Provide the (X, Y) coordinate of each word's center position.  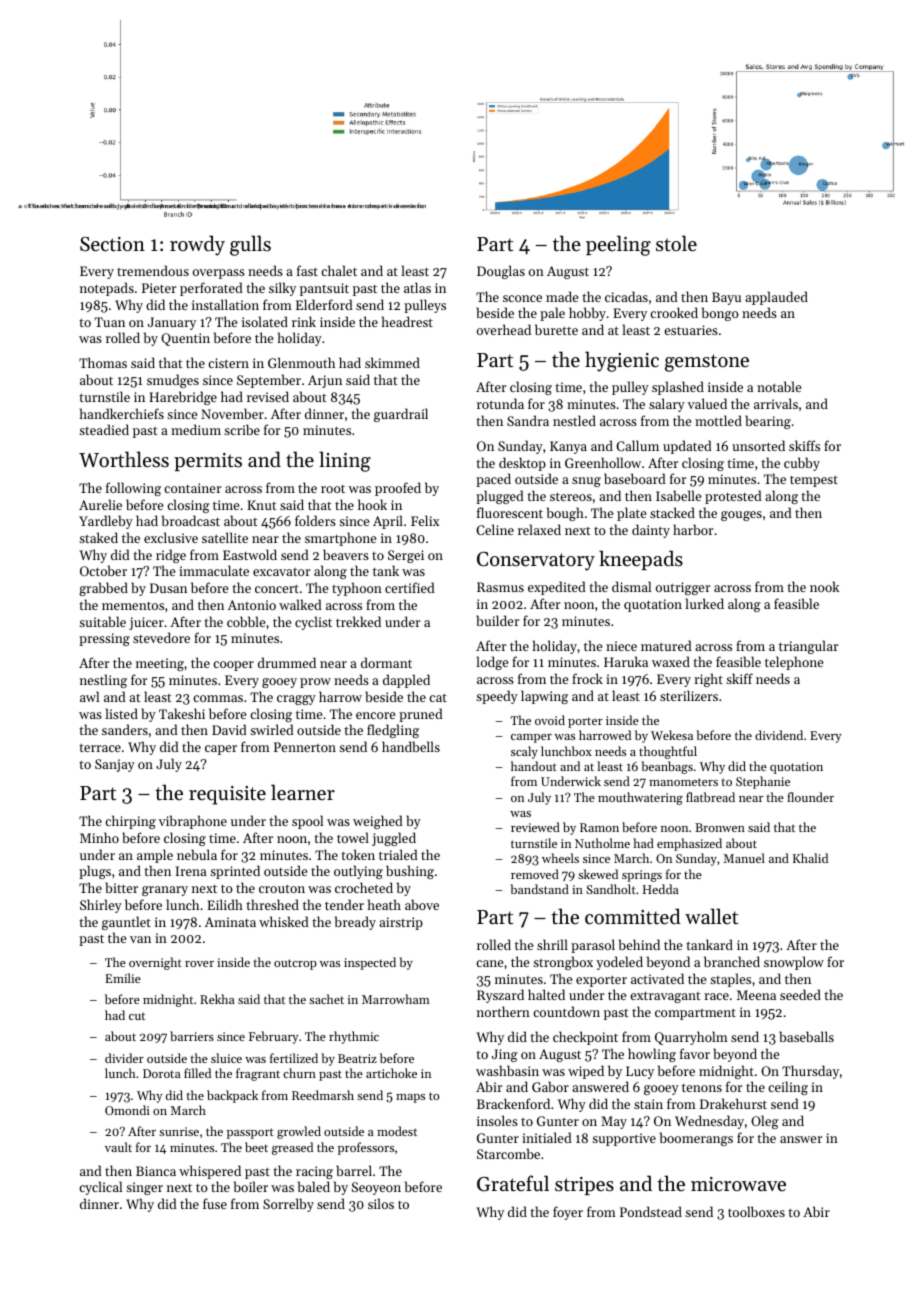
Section (112, 244)
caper (221, 750)
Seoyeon (376, 1188)
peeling (618, 245)
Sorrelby (288, 1205)
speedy (497, 697)
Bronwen (720, 827)
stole (676, 243)
